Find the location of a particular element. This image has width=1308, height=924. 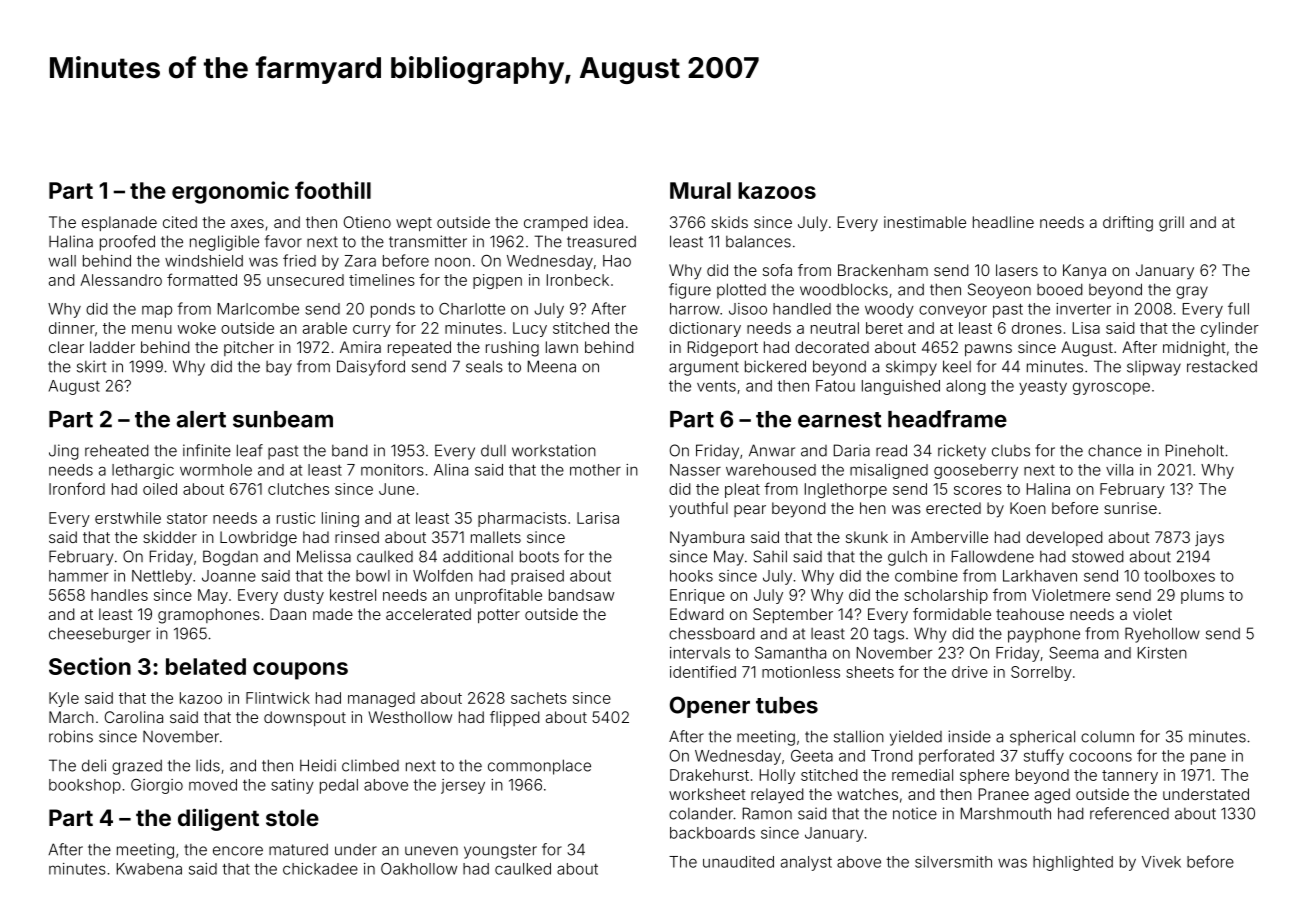

Nasser is located at coordinates (695, 470).
